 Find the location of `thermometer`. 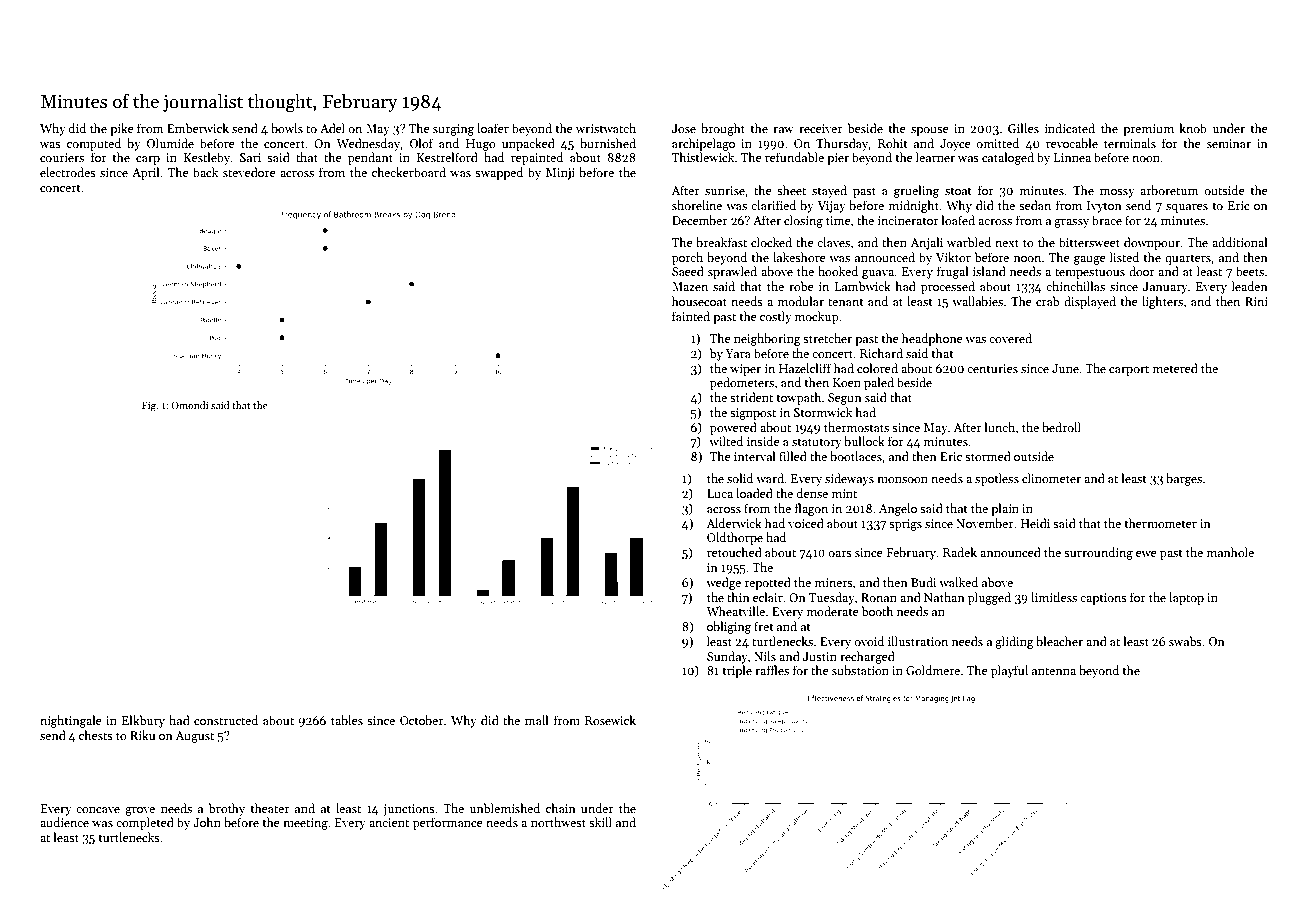

thermometer is located at coordinates (1160, 523).
